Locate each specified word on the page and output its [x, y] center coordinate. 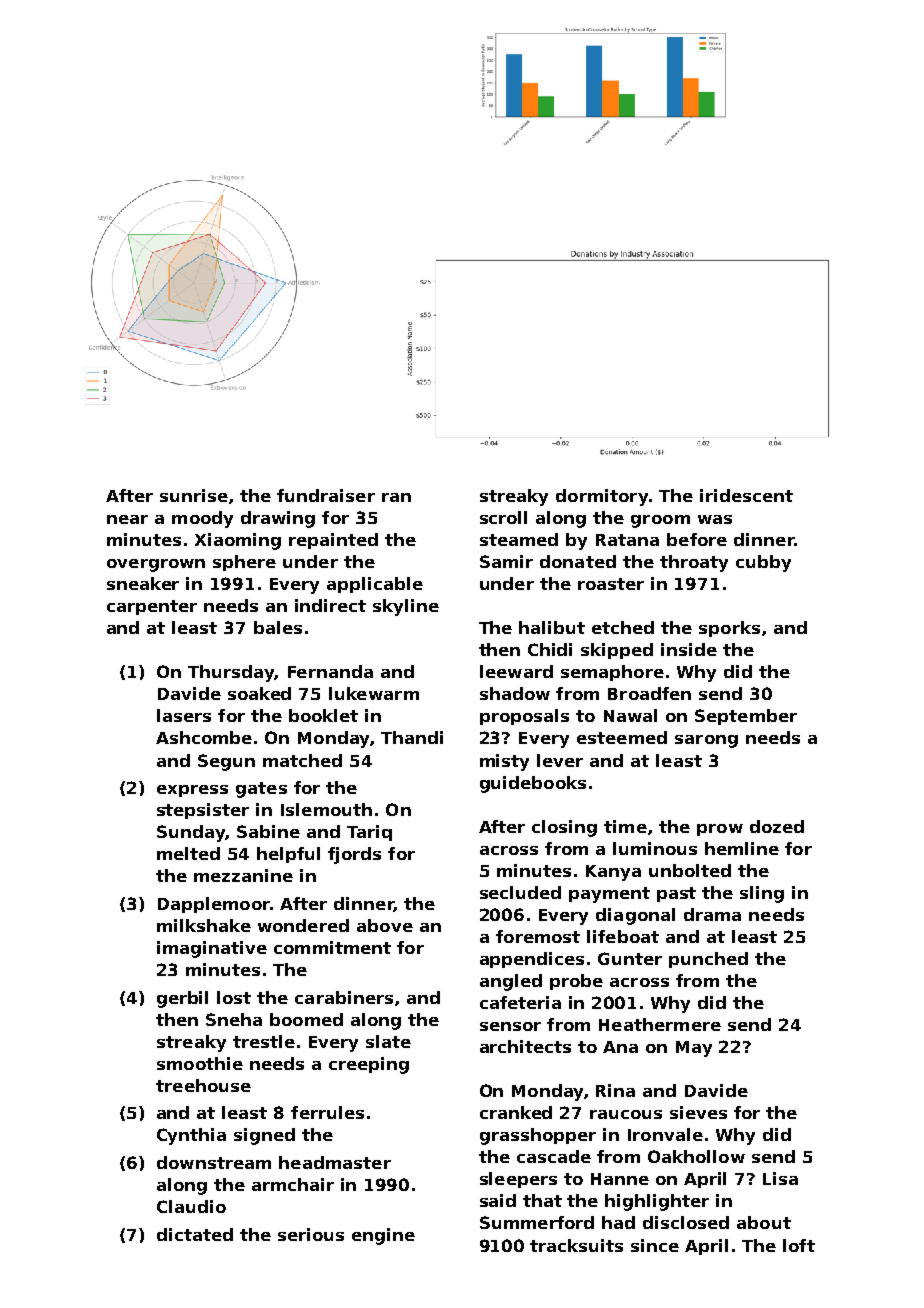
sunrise [194, 495]
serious [311, 1234]
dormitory [602, 497]
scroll [503, 517]
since [655, 1245]
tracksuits [576, 1245]
